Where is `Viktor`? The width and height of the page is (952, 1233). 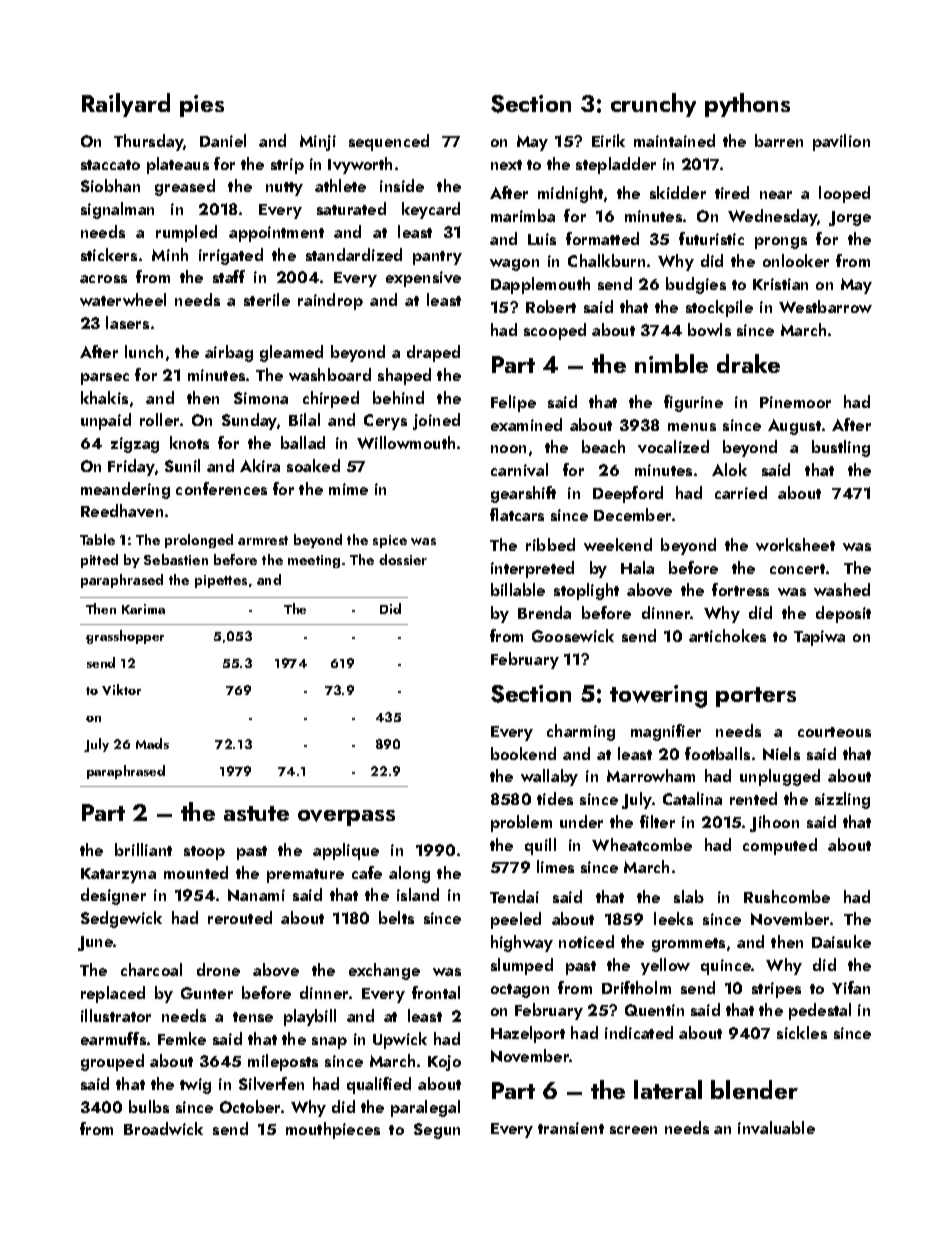 Viktor is located at coordinates (121, 689).
